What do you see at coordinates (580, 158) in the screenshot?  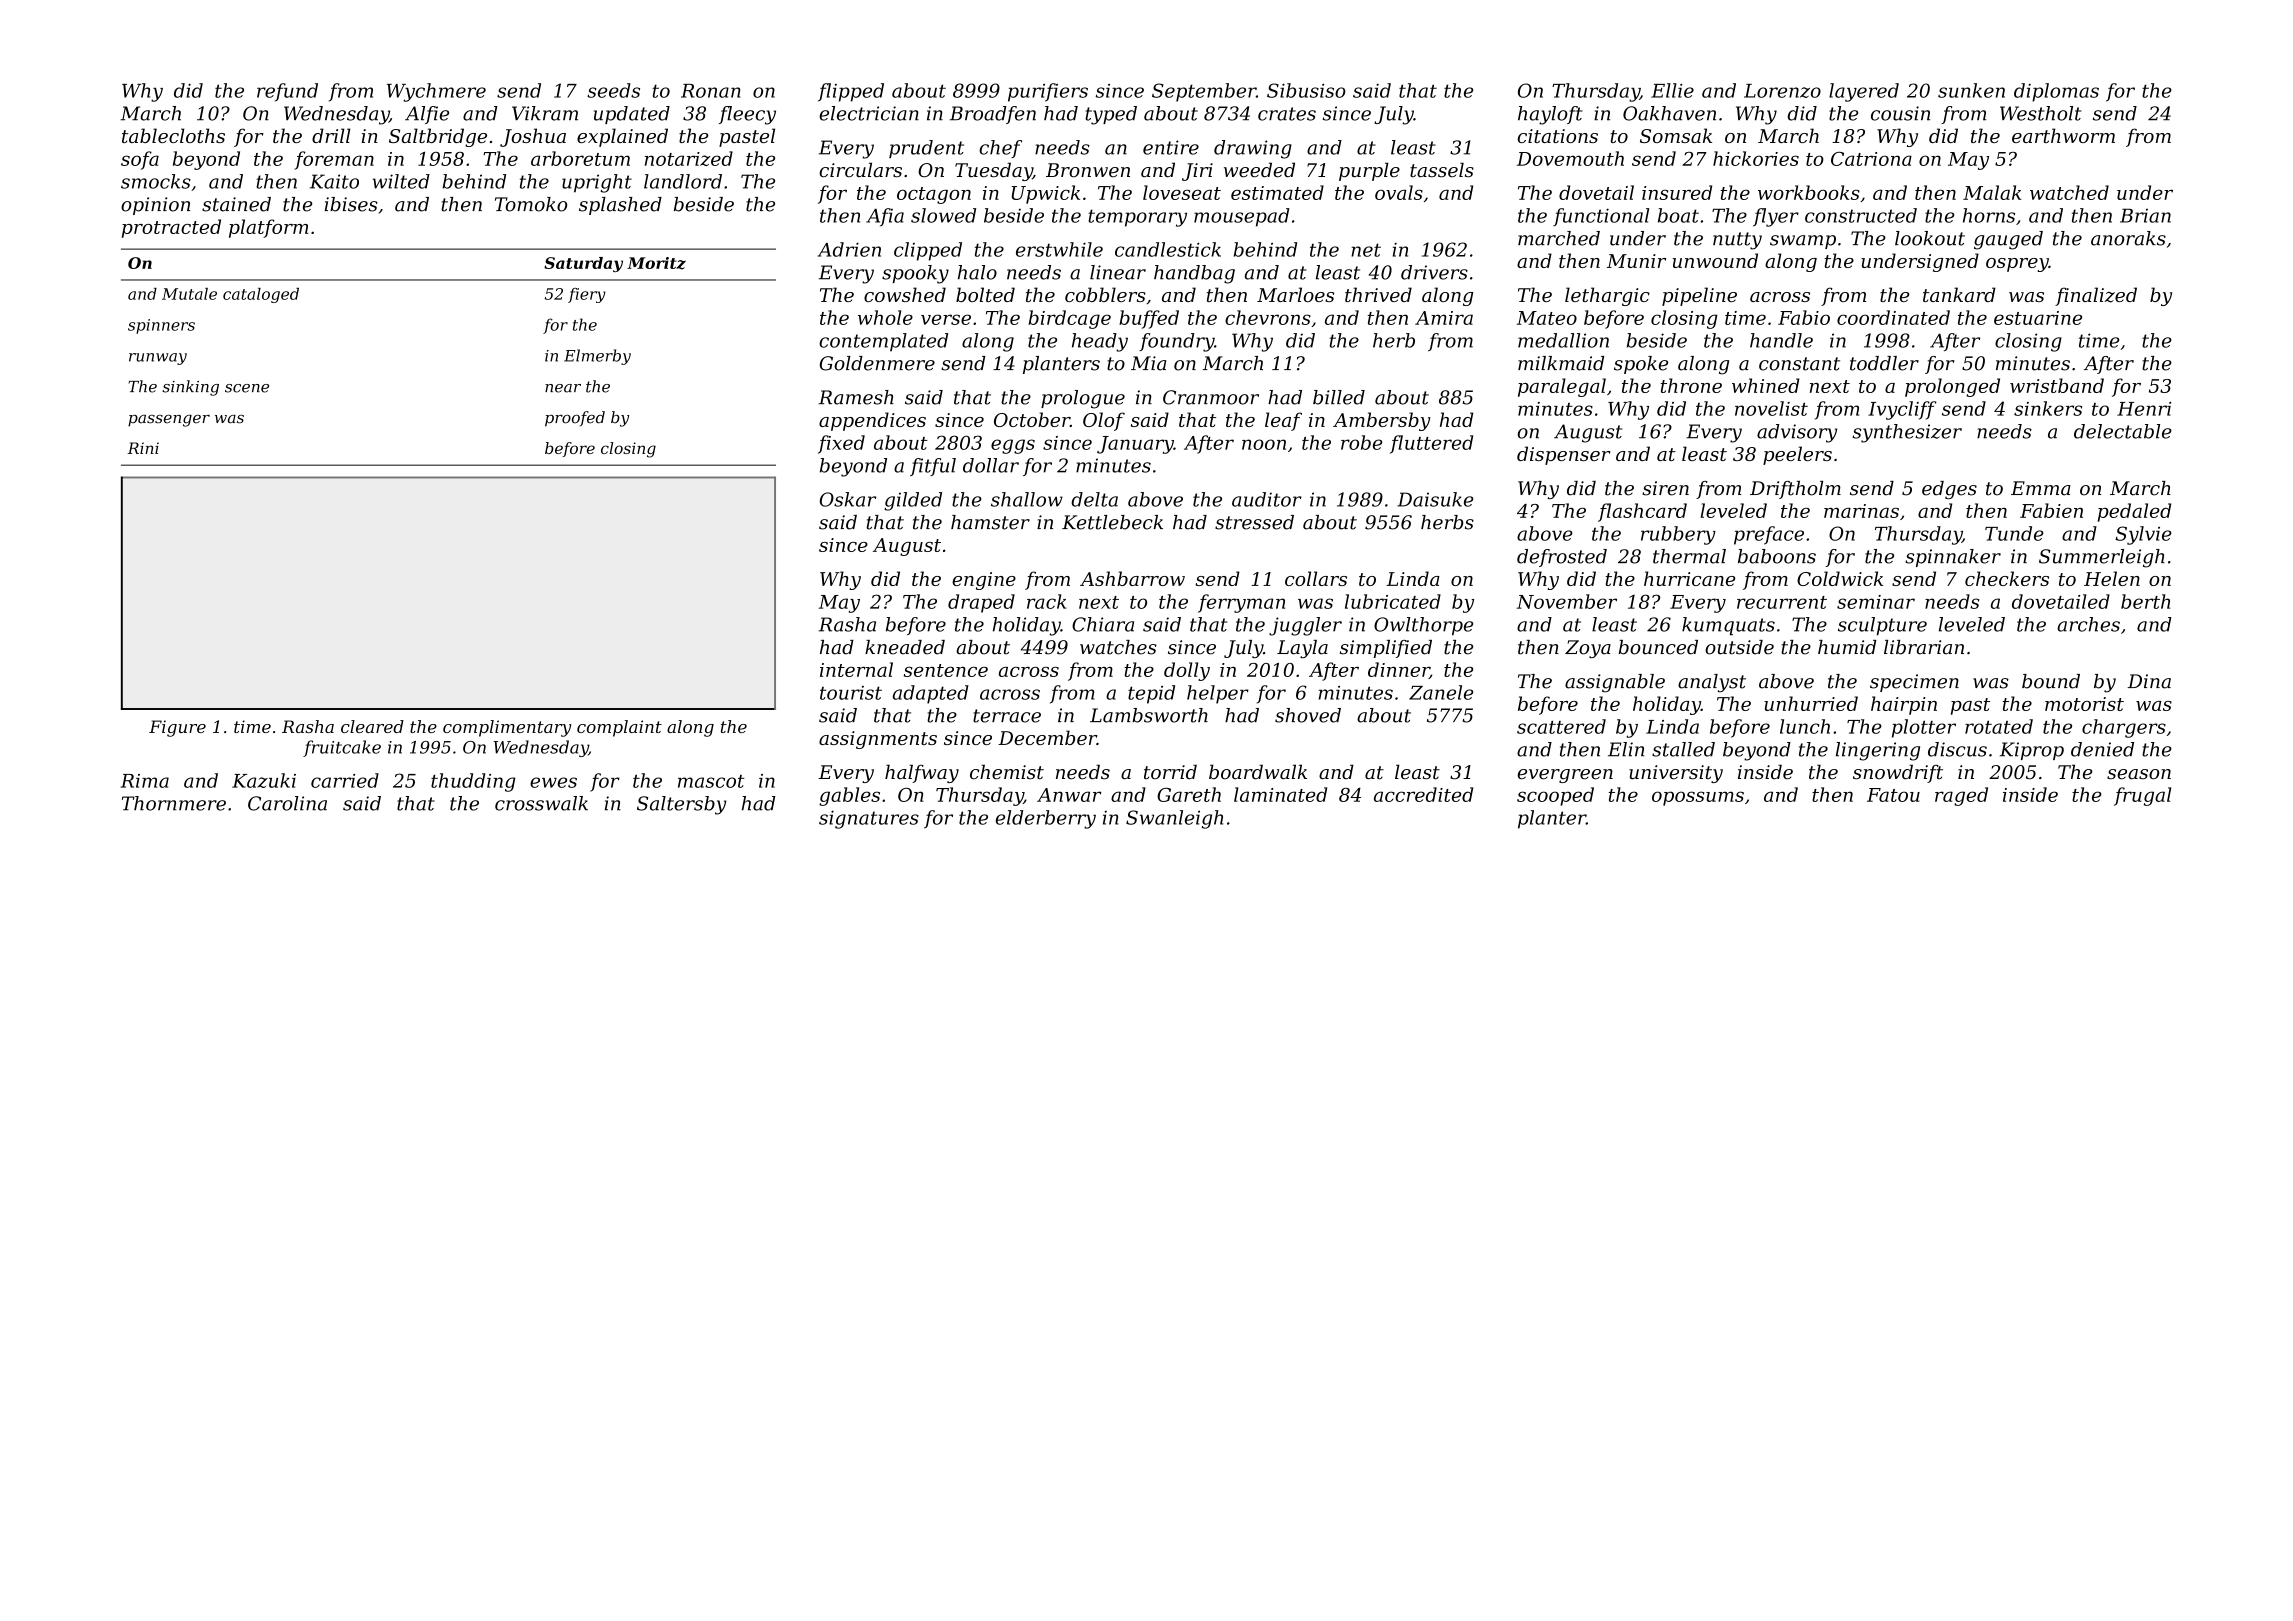 I see `arboretum` at bounding box center [580, 158].
